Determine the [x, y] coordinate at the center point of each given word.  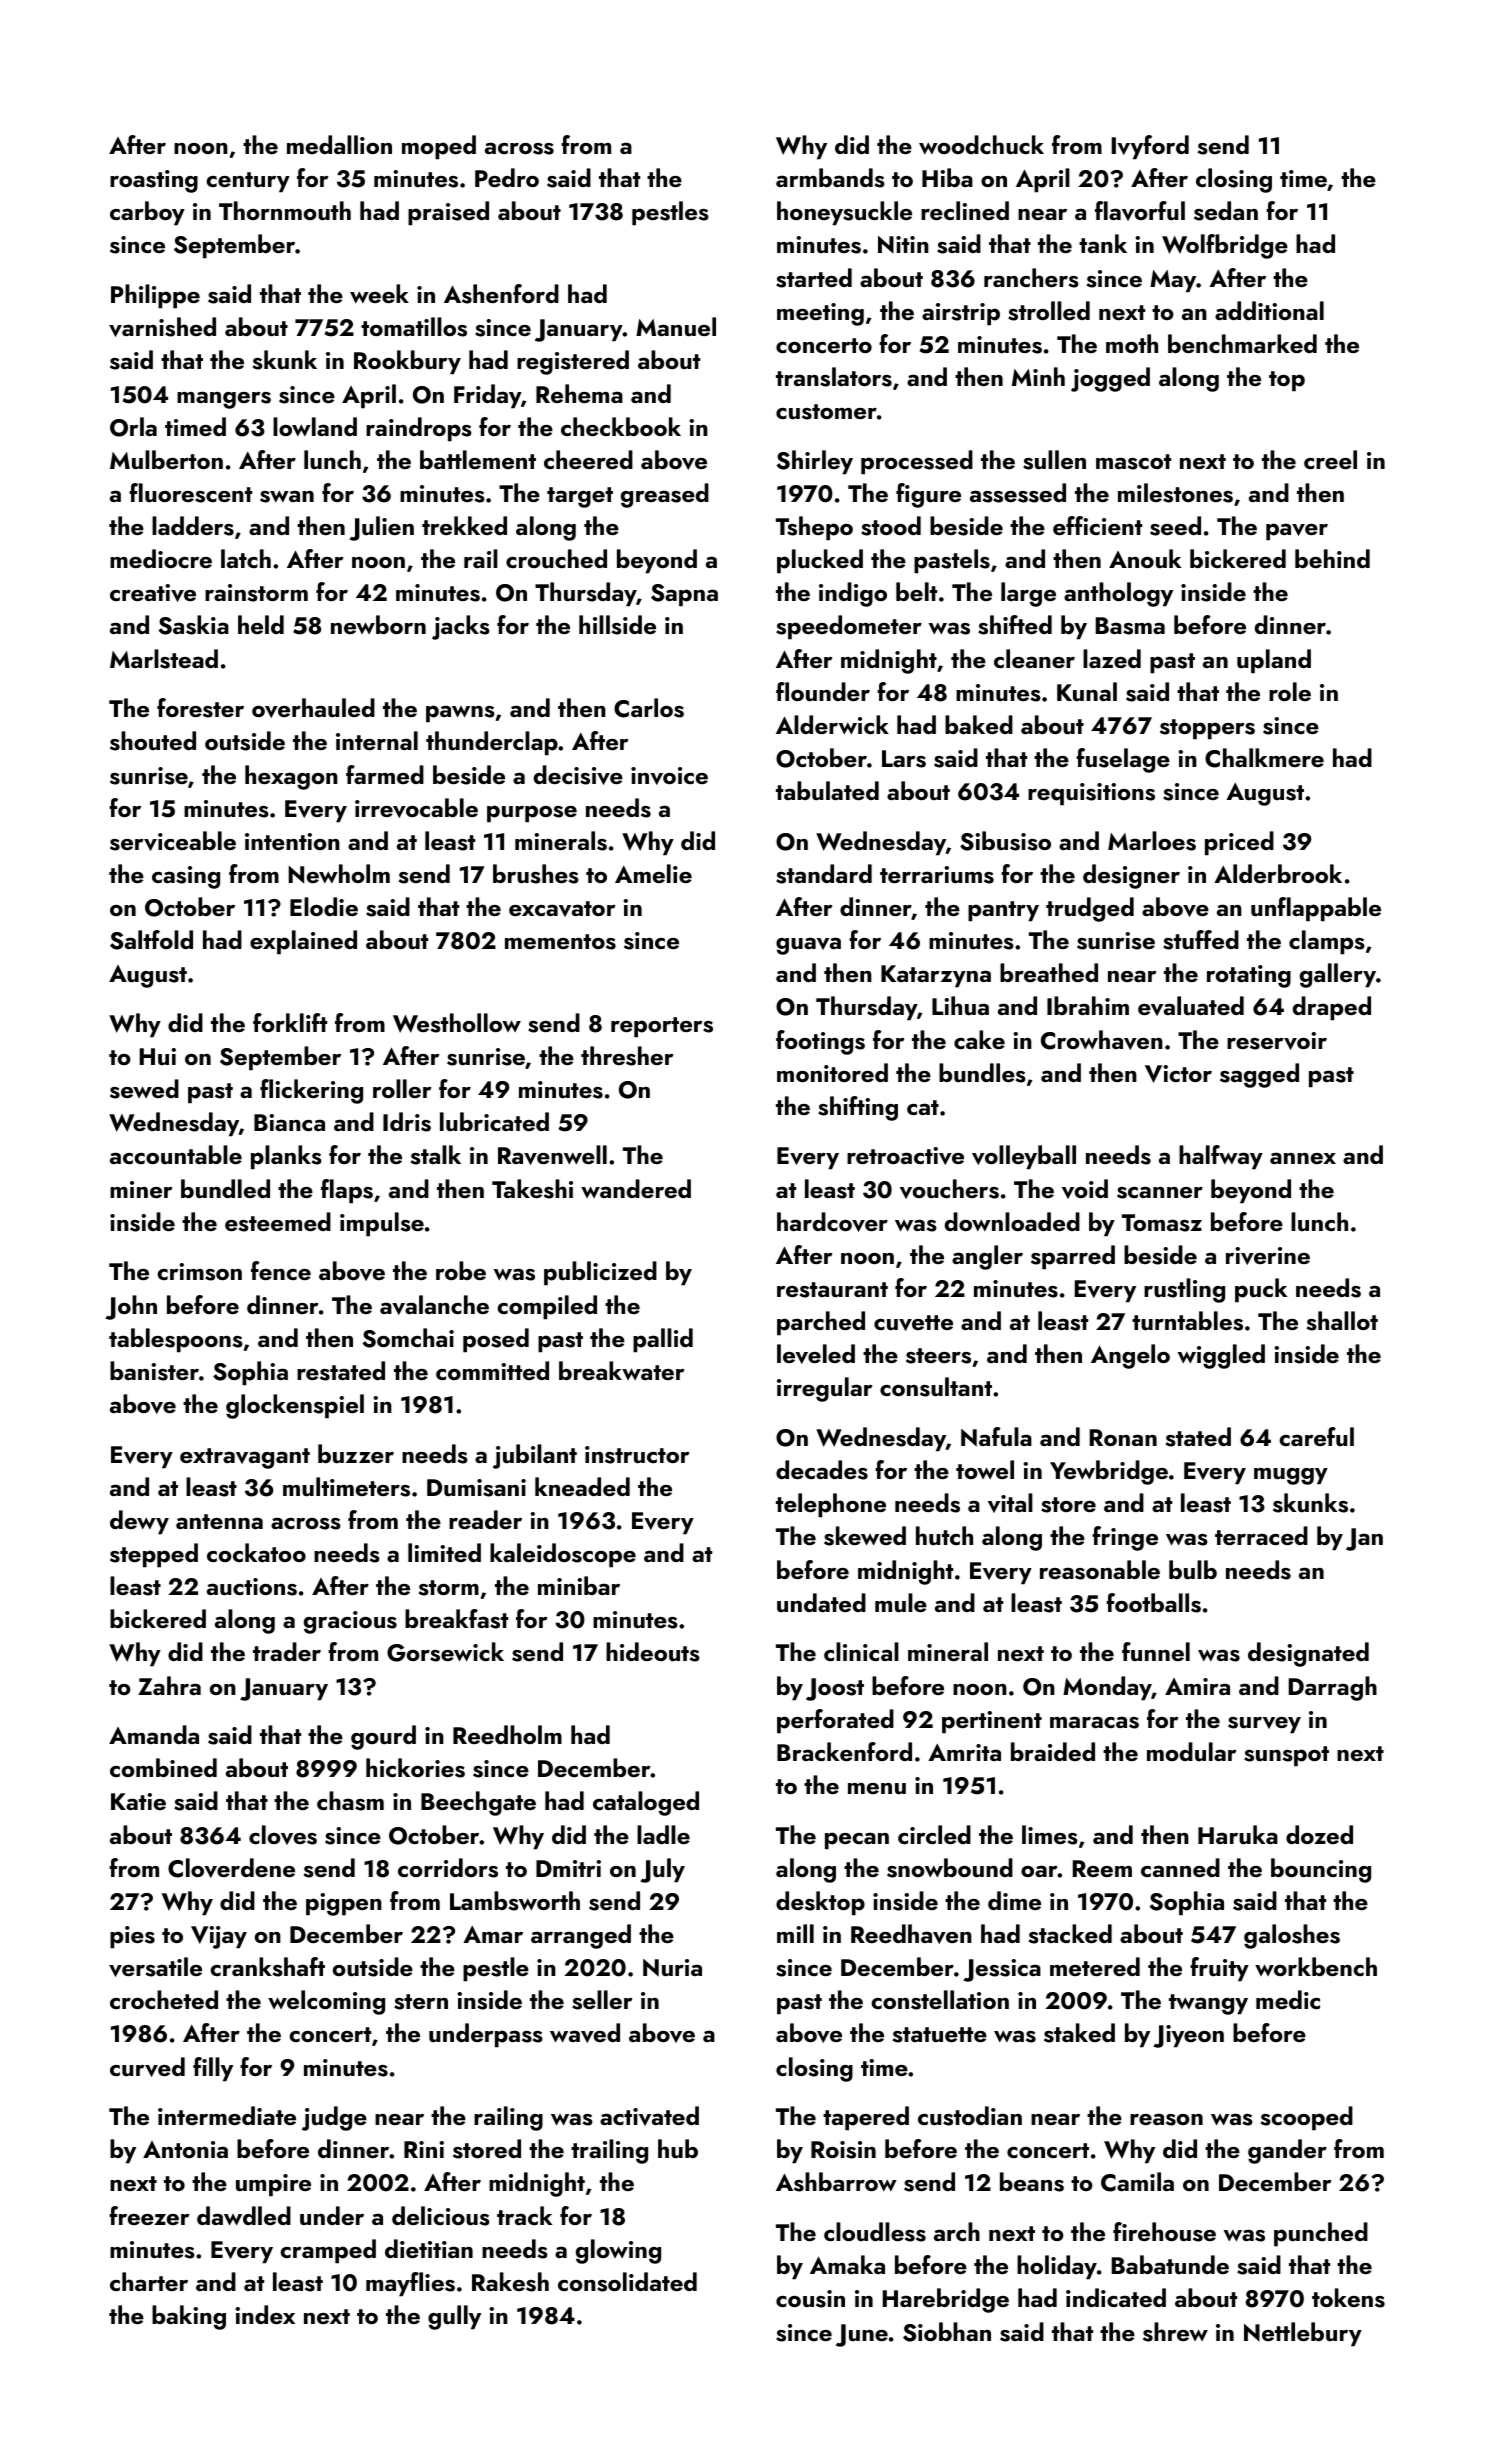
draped [1332, 1008]
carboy [147, 213]
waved [585, 2033]
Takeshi [532, 1189]
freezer [149, 2215]
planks [286, 1157]
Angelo [1130, 1356]
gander [1287, 2151]
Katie [138, 1801]
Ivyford [1150, 147]
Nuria [672, 1968]
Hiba [947, 177]
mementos [560, 942]
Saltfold [151, 940]
